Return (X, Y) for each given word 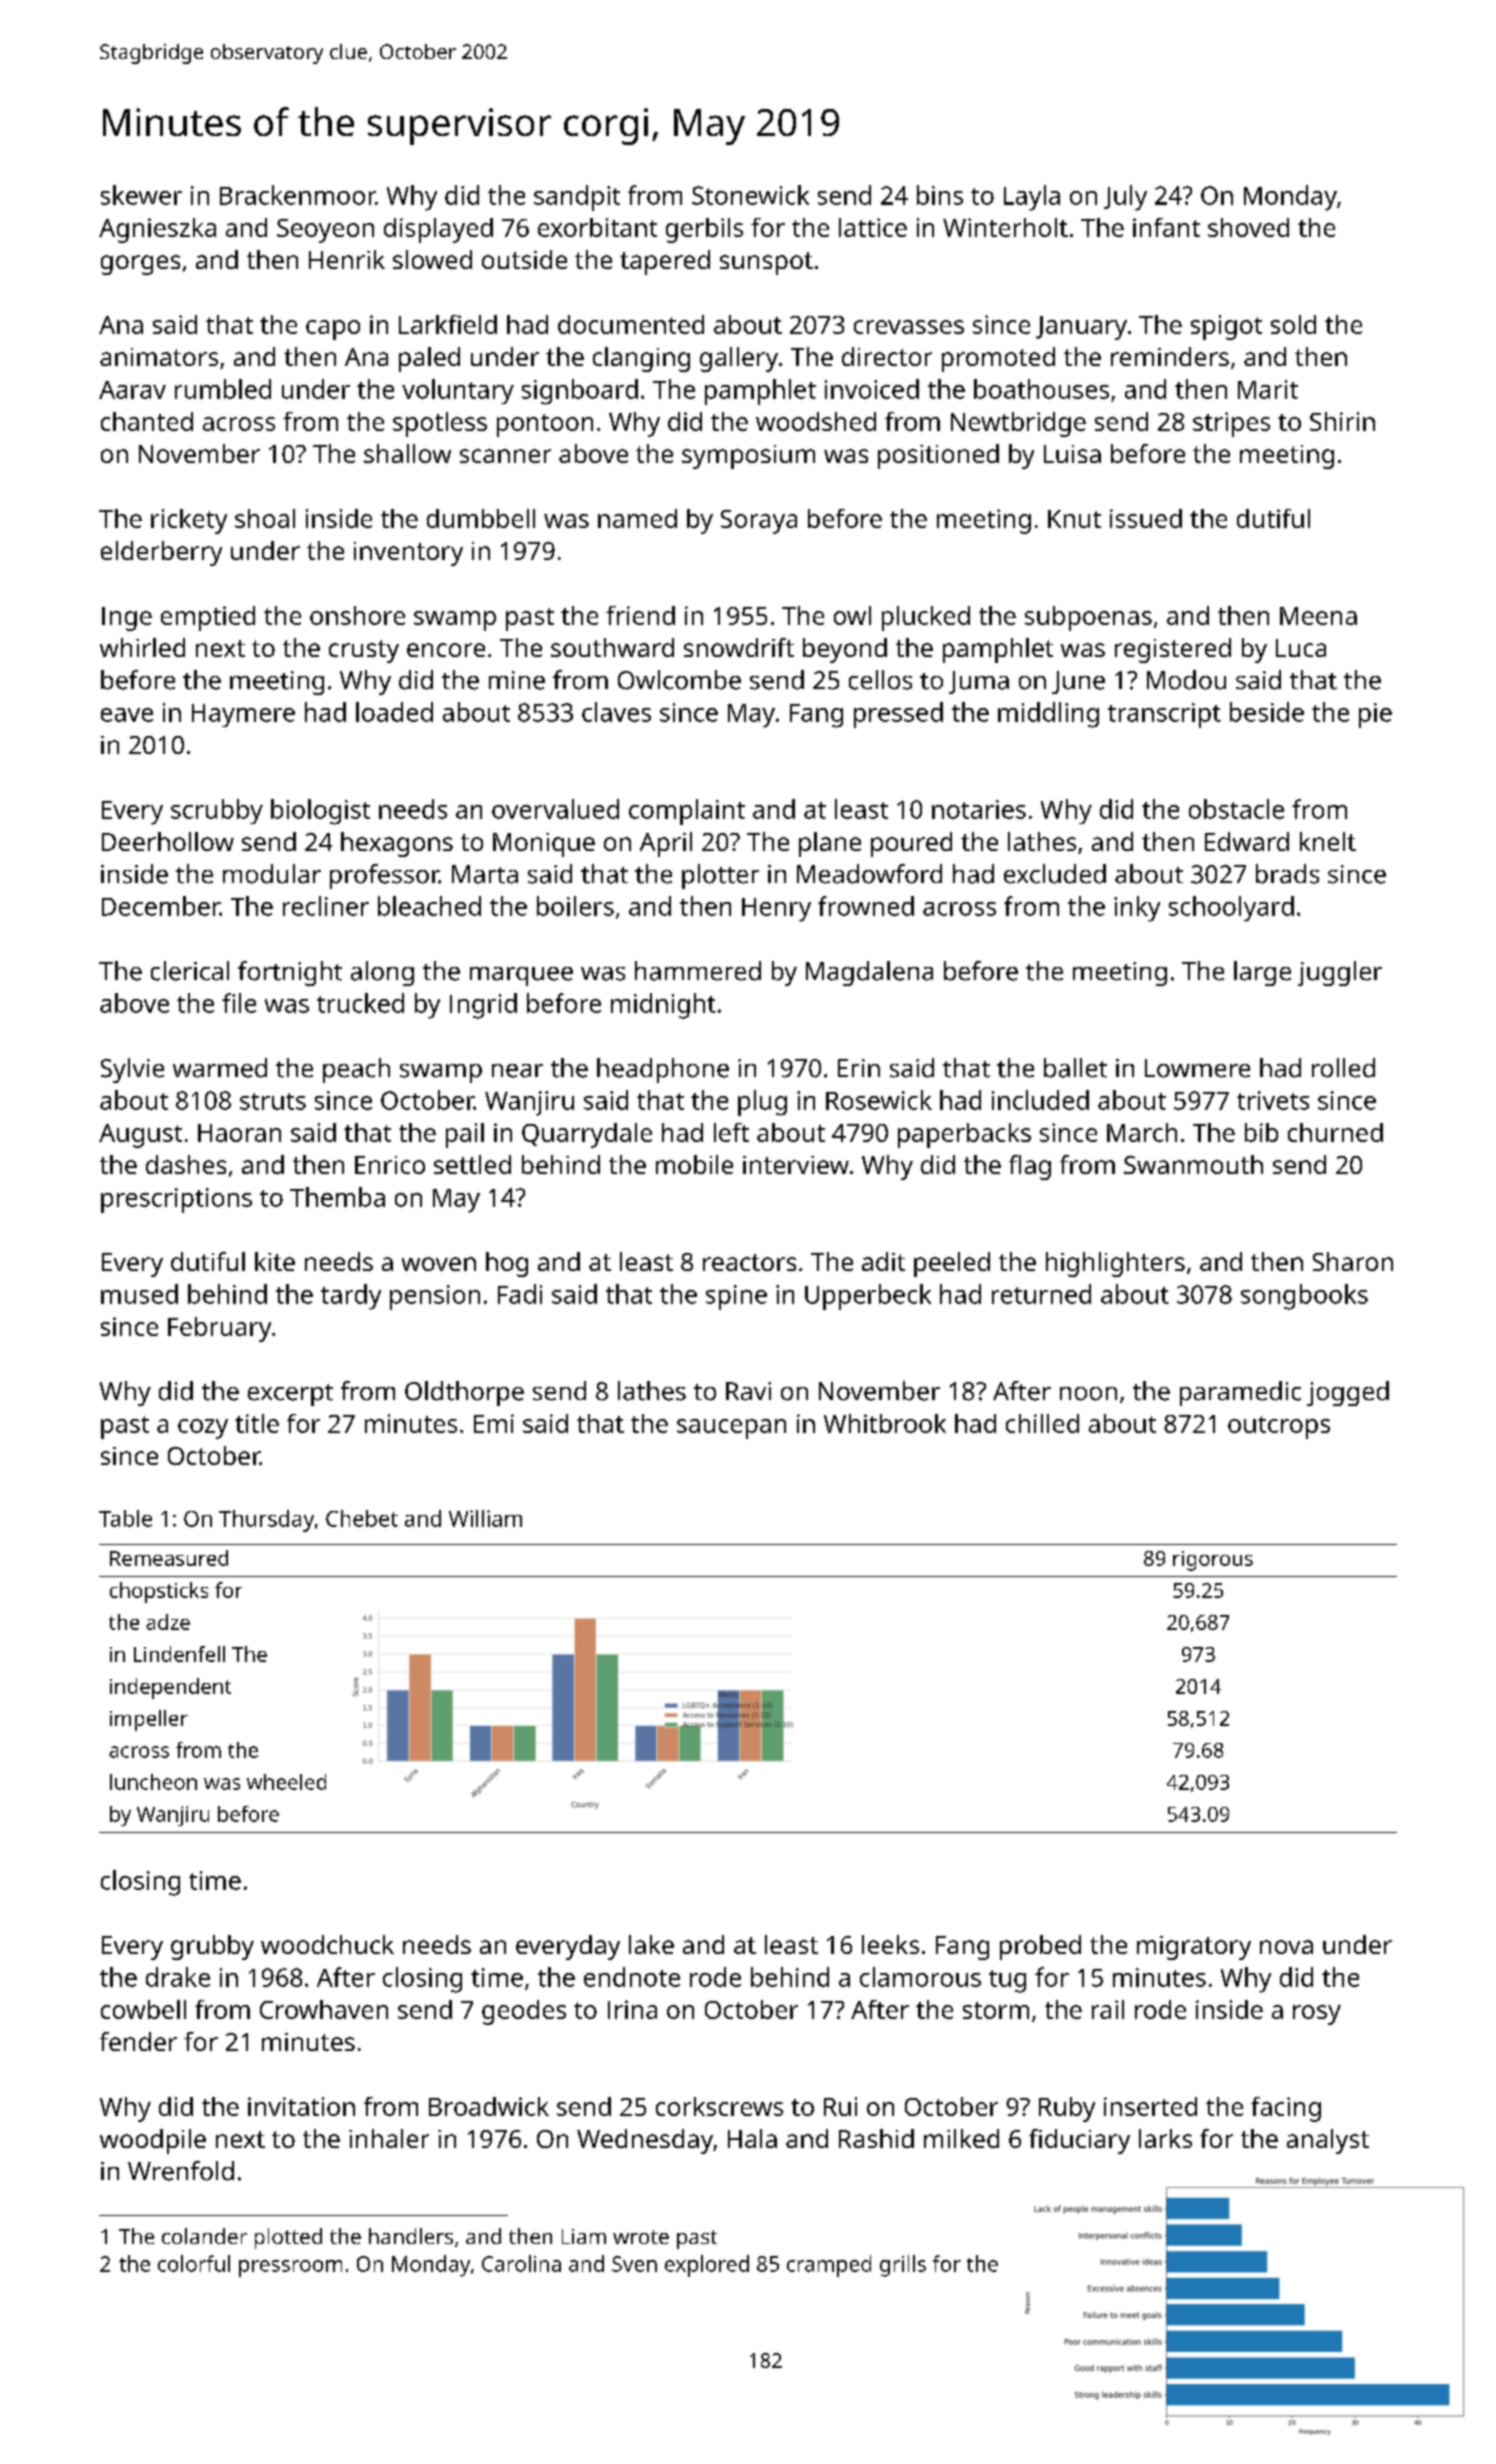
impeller (149, 1720)
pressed (898, 715)
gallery (739, 359)
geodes (524, 2012)
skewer (141, 195)
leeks (890, 1944)
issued (1146, 518)
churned (1335, 1132)
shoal (265, 518)
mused (139, 1294)
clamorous (920, 1977)
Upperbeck (868, 1297)
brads (1287, 874)
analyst (1328, 2141)
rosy (1317, 2015)
